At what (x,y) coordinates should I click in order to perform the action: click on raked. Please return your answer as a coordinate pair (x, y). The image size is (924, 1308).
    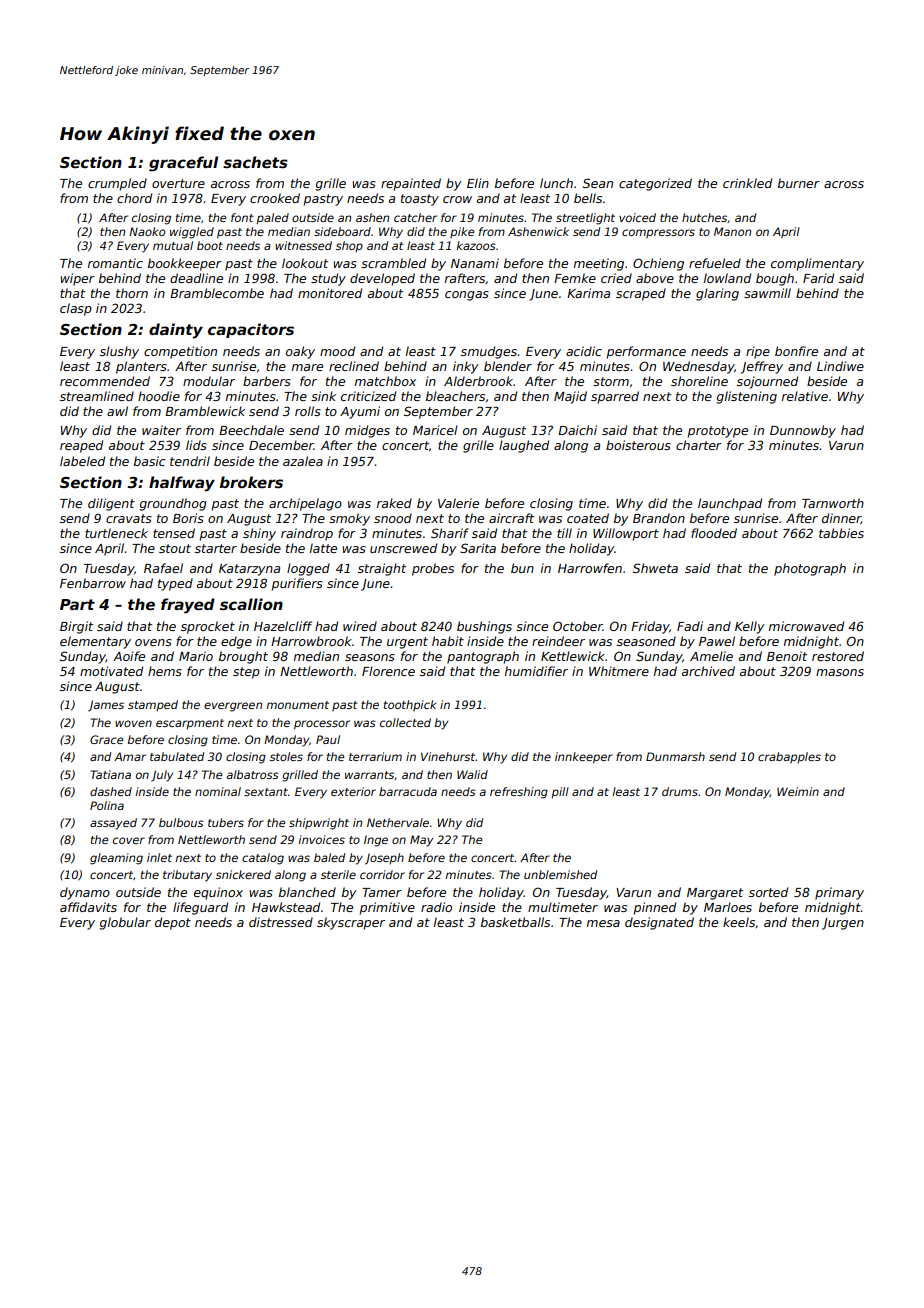
    Looking at the image, I should click on (394, 503).
